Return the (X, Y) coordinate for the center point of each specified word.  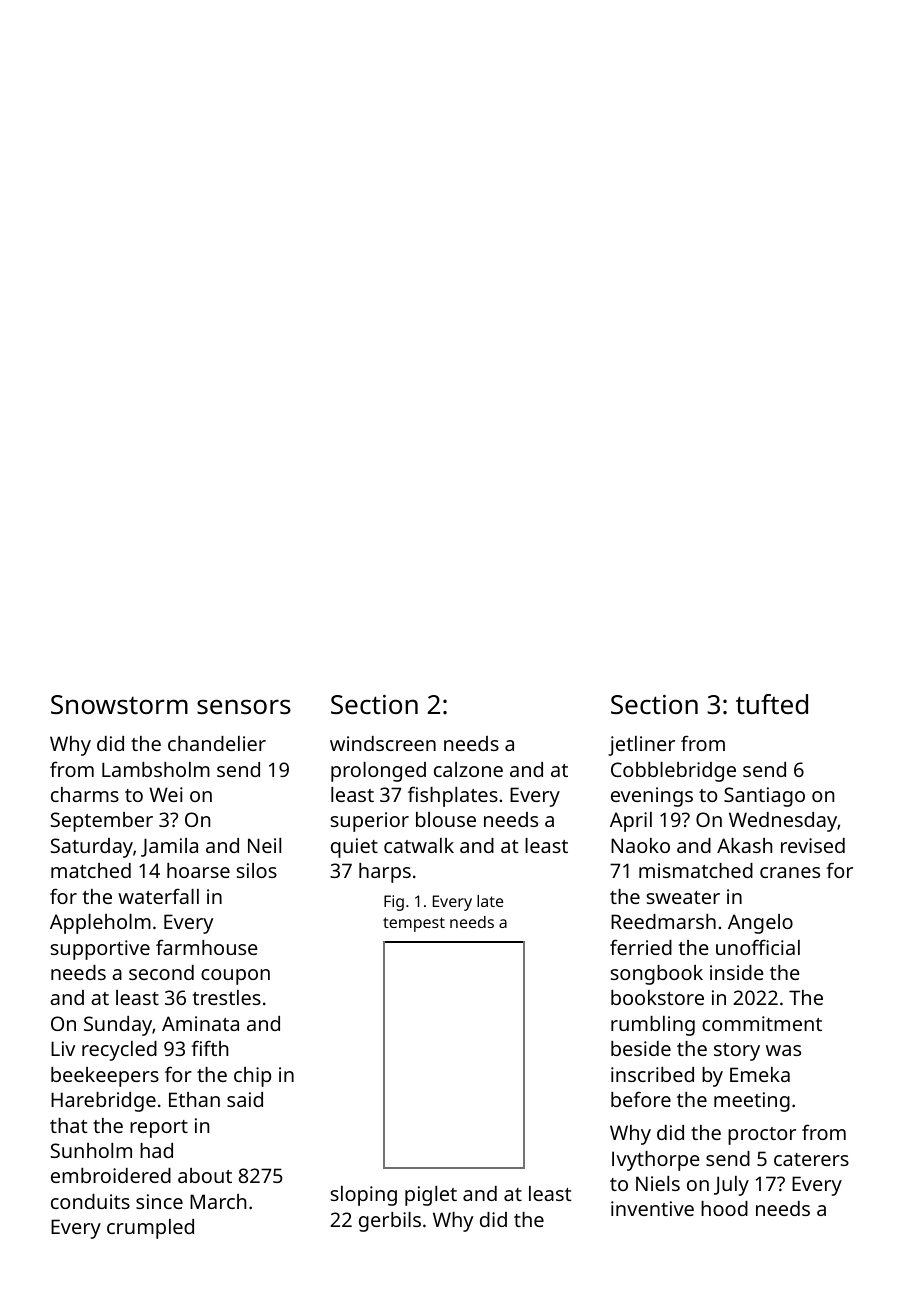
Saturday (92, 848)
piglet (431, 1196)
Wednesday (783, 822)
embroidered (111, 1175)
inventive (652, 1208)
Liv (63, 1048)
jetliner (641, 746)
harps (385, 873)
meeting (752, 1102)
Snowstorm (119, 704)
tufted (772, 704)
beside (641, 1048)
